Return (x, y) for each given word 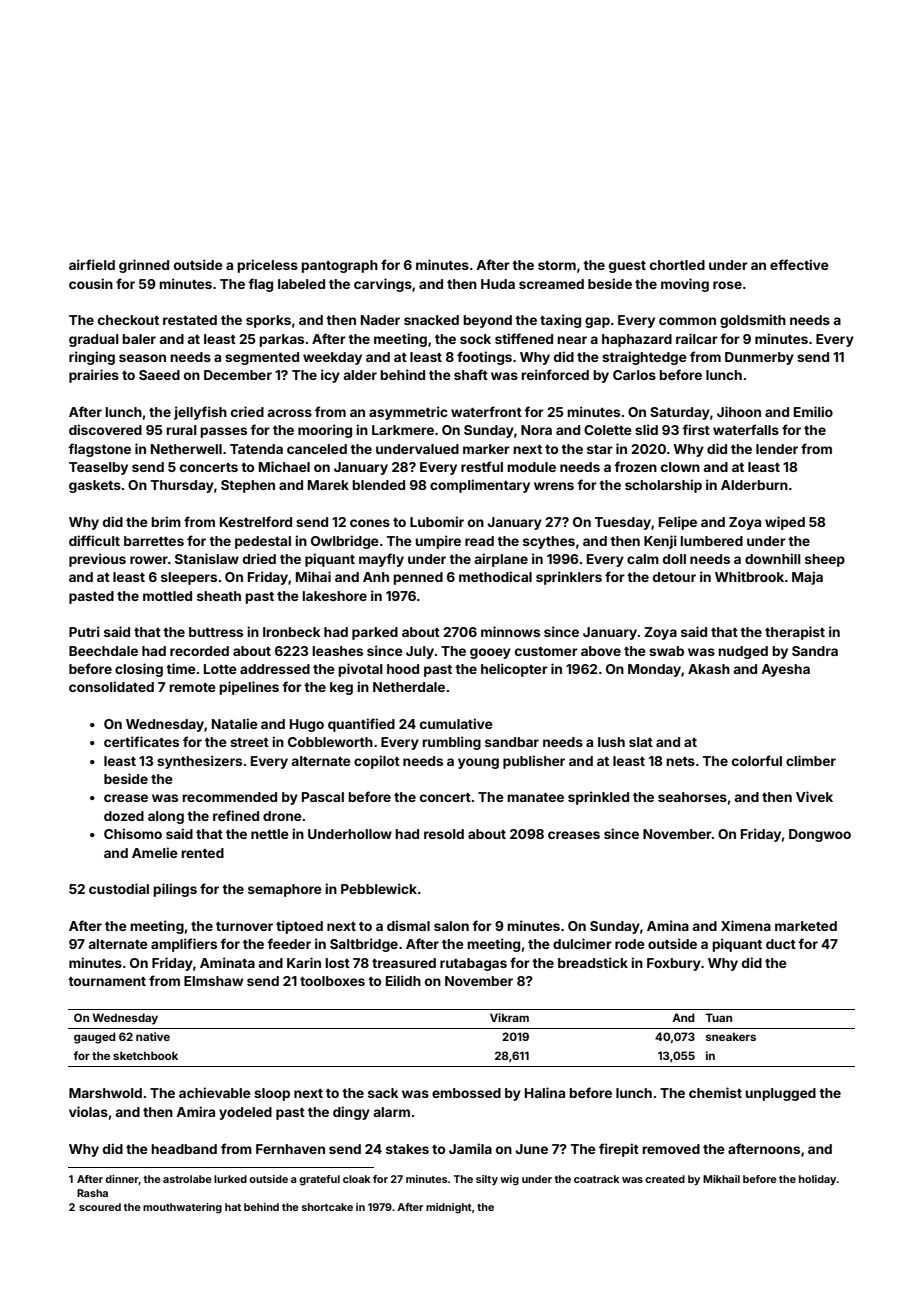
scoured (100, 1207)
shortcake (327, 1207)
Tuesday (623, 523)
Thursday (182, 486)
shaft (471, 374)
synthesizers (199, 762)
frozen (635, 466)
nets (680, 761)
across (289, 413)
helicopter (514, 670)
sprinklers (569, 578)
